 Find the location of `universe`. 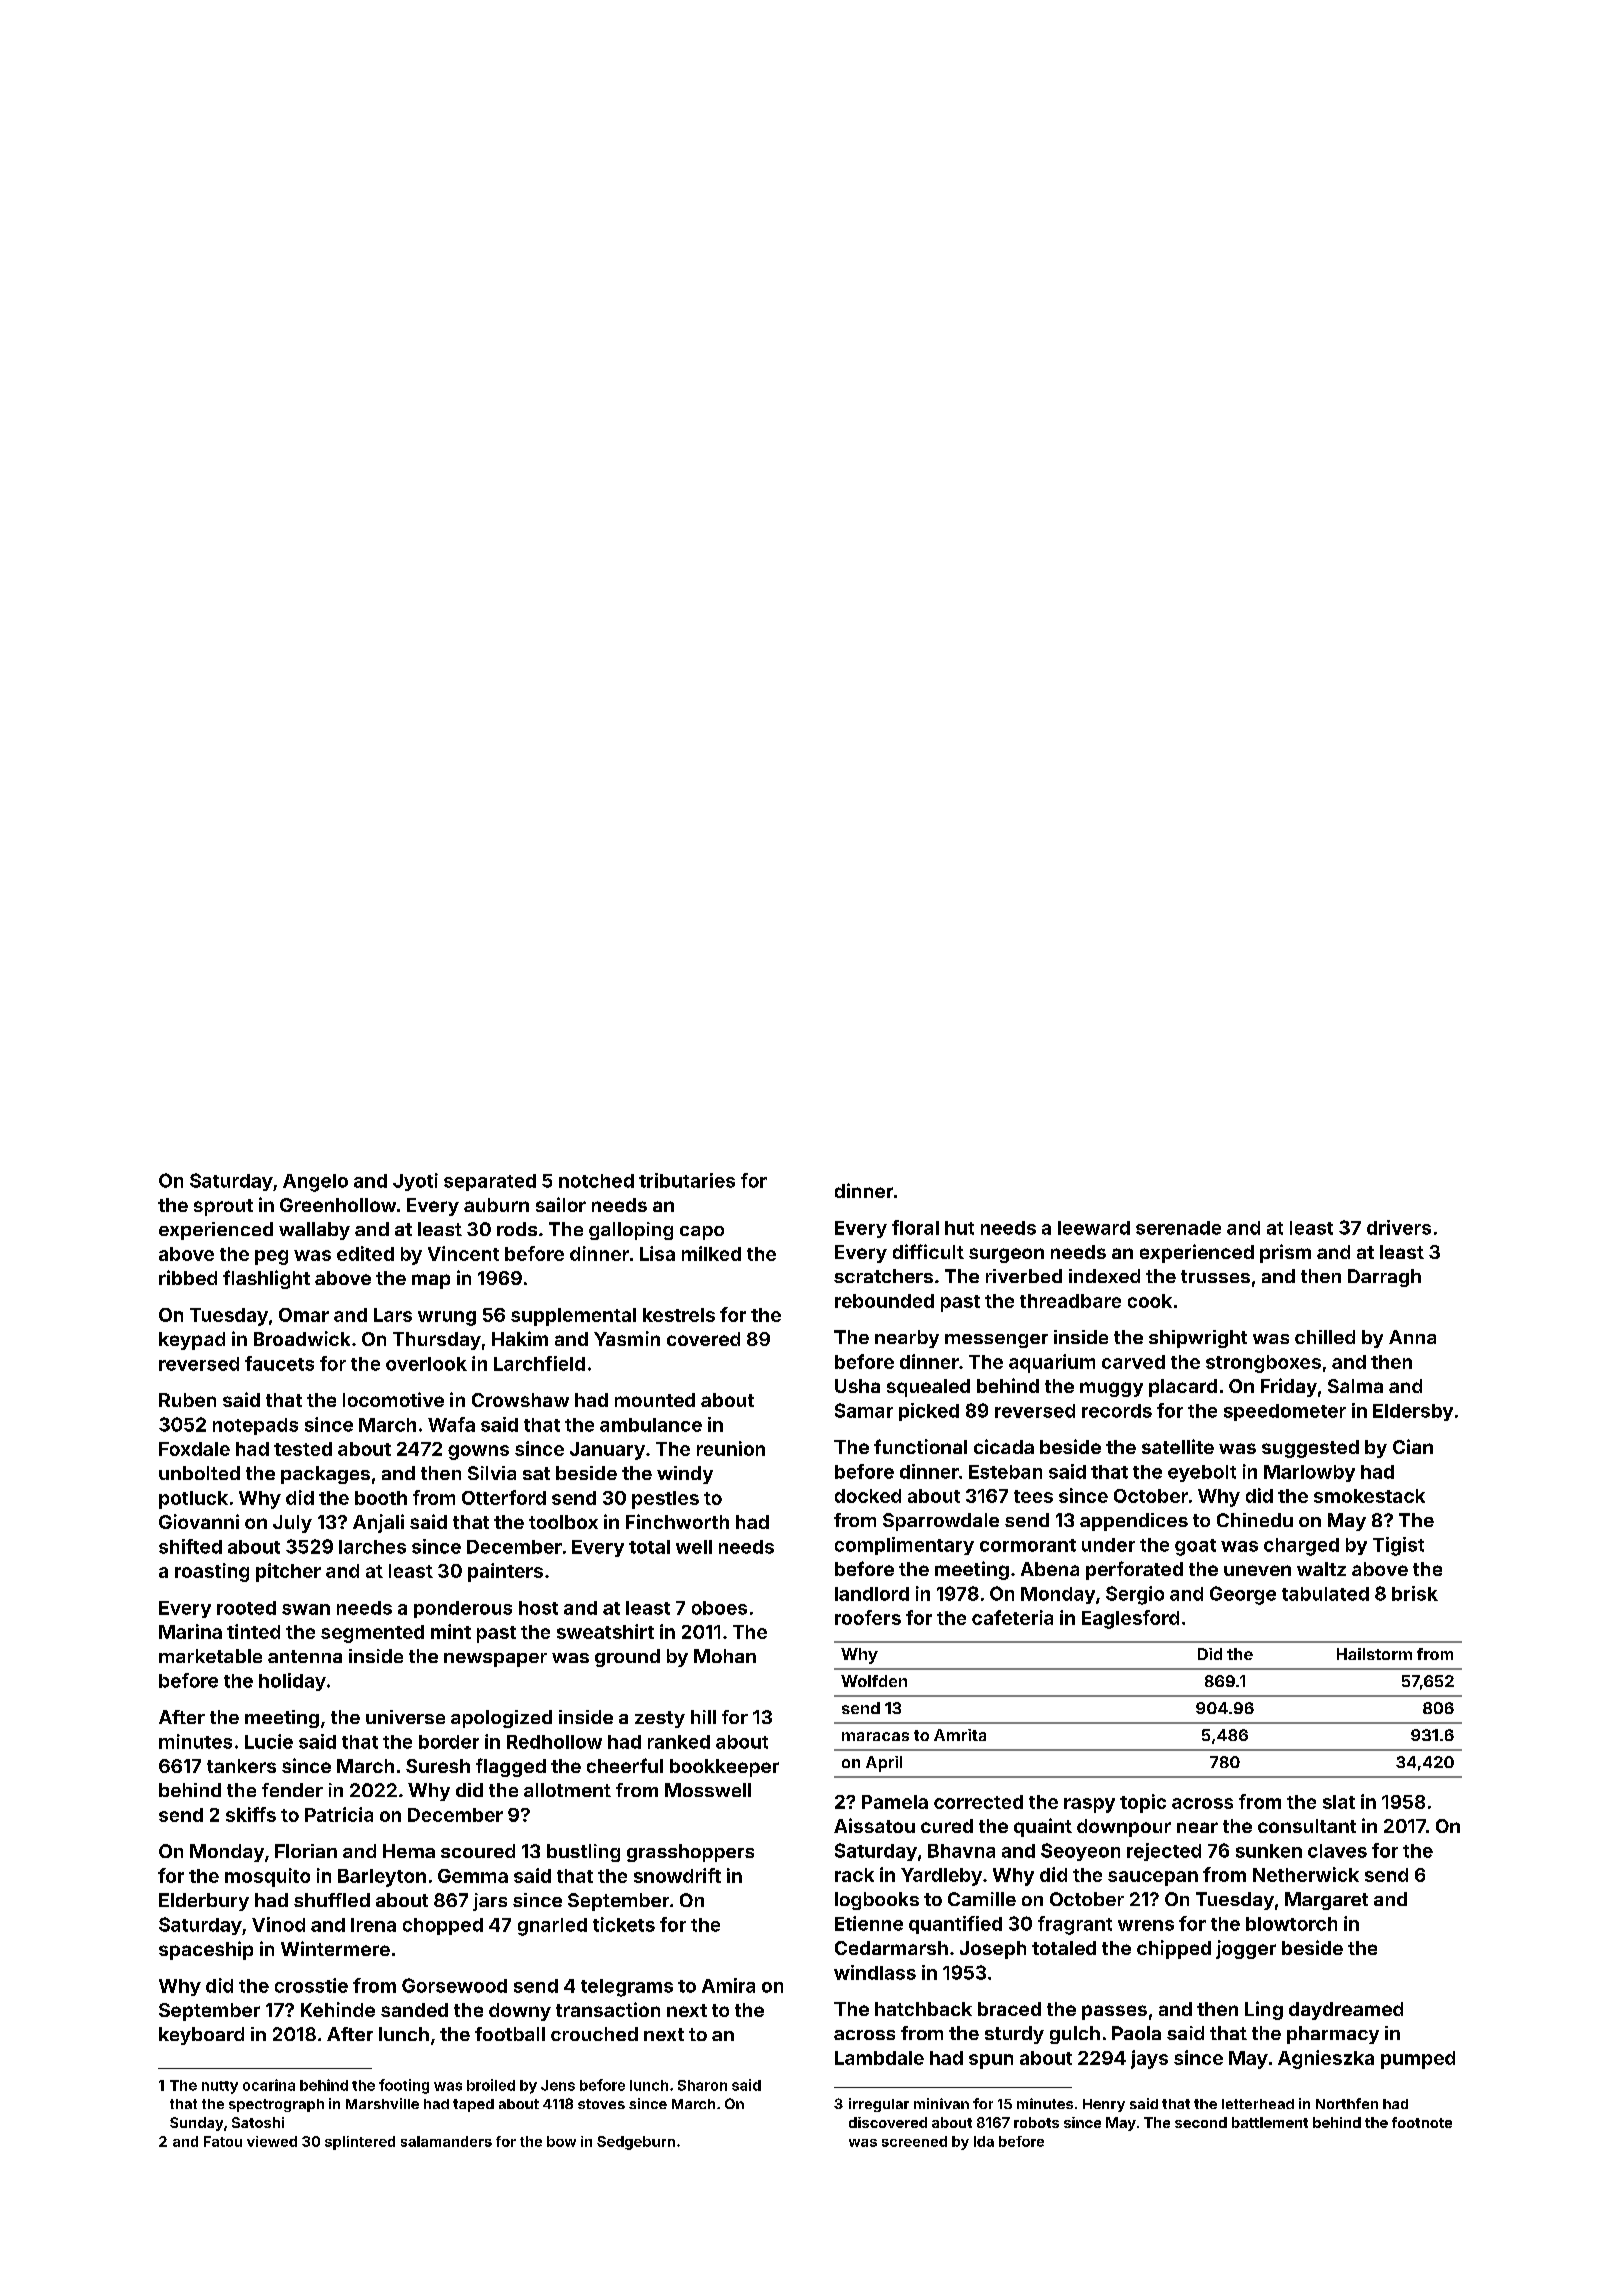

universe is located at coordinates (405, 1717).
